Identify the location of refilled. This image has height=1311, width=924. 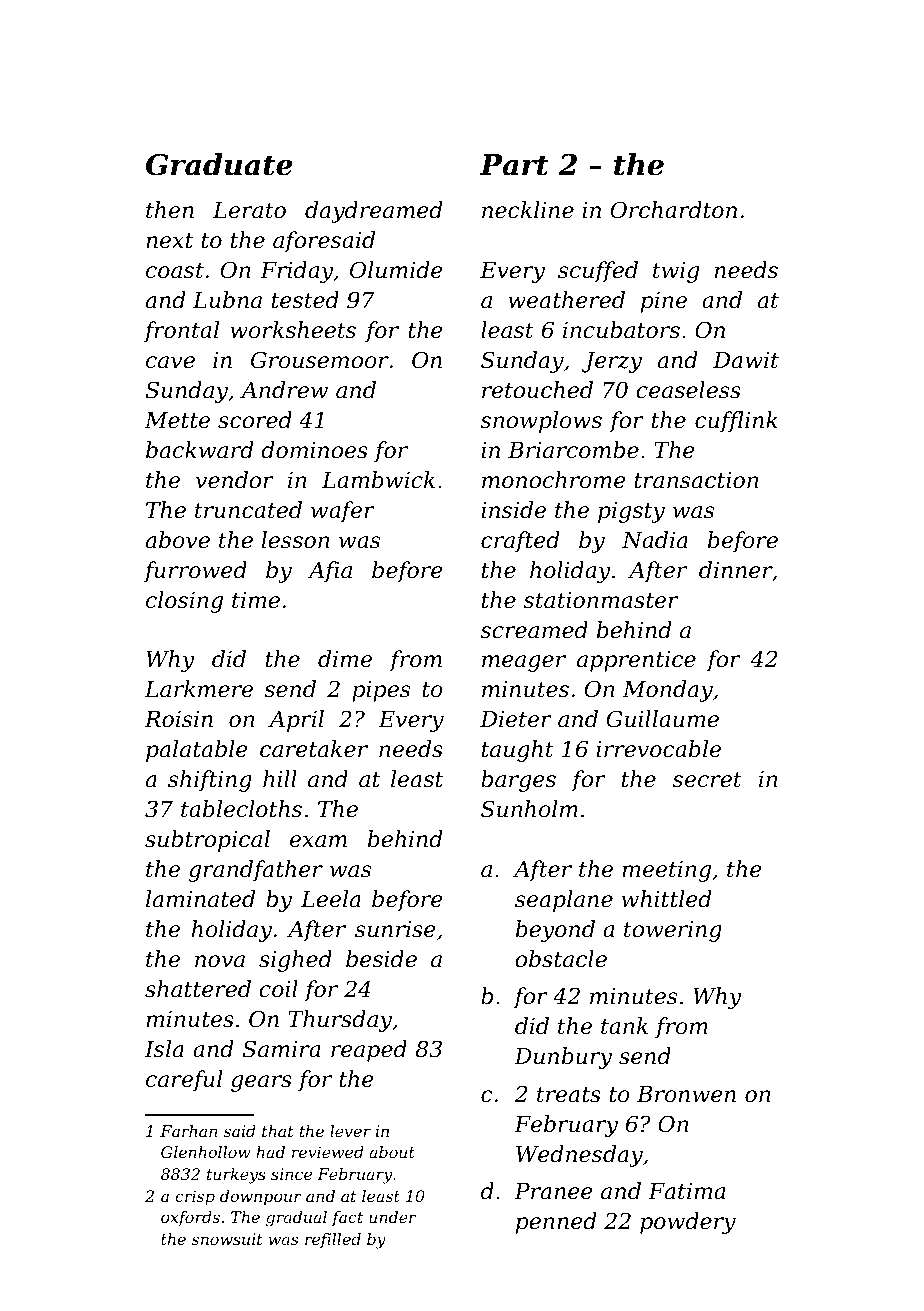
(333, 1240).
